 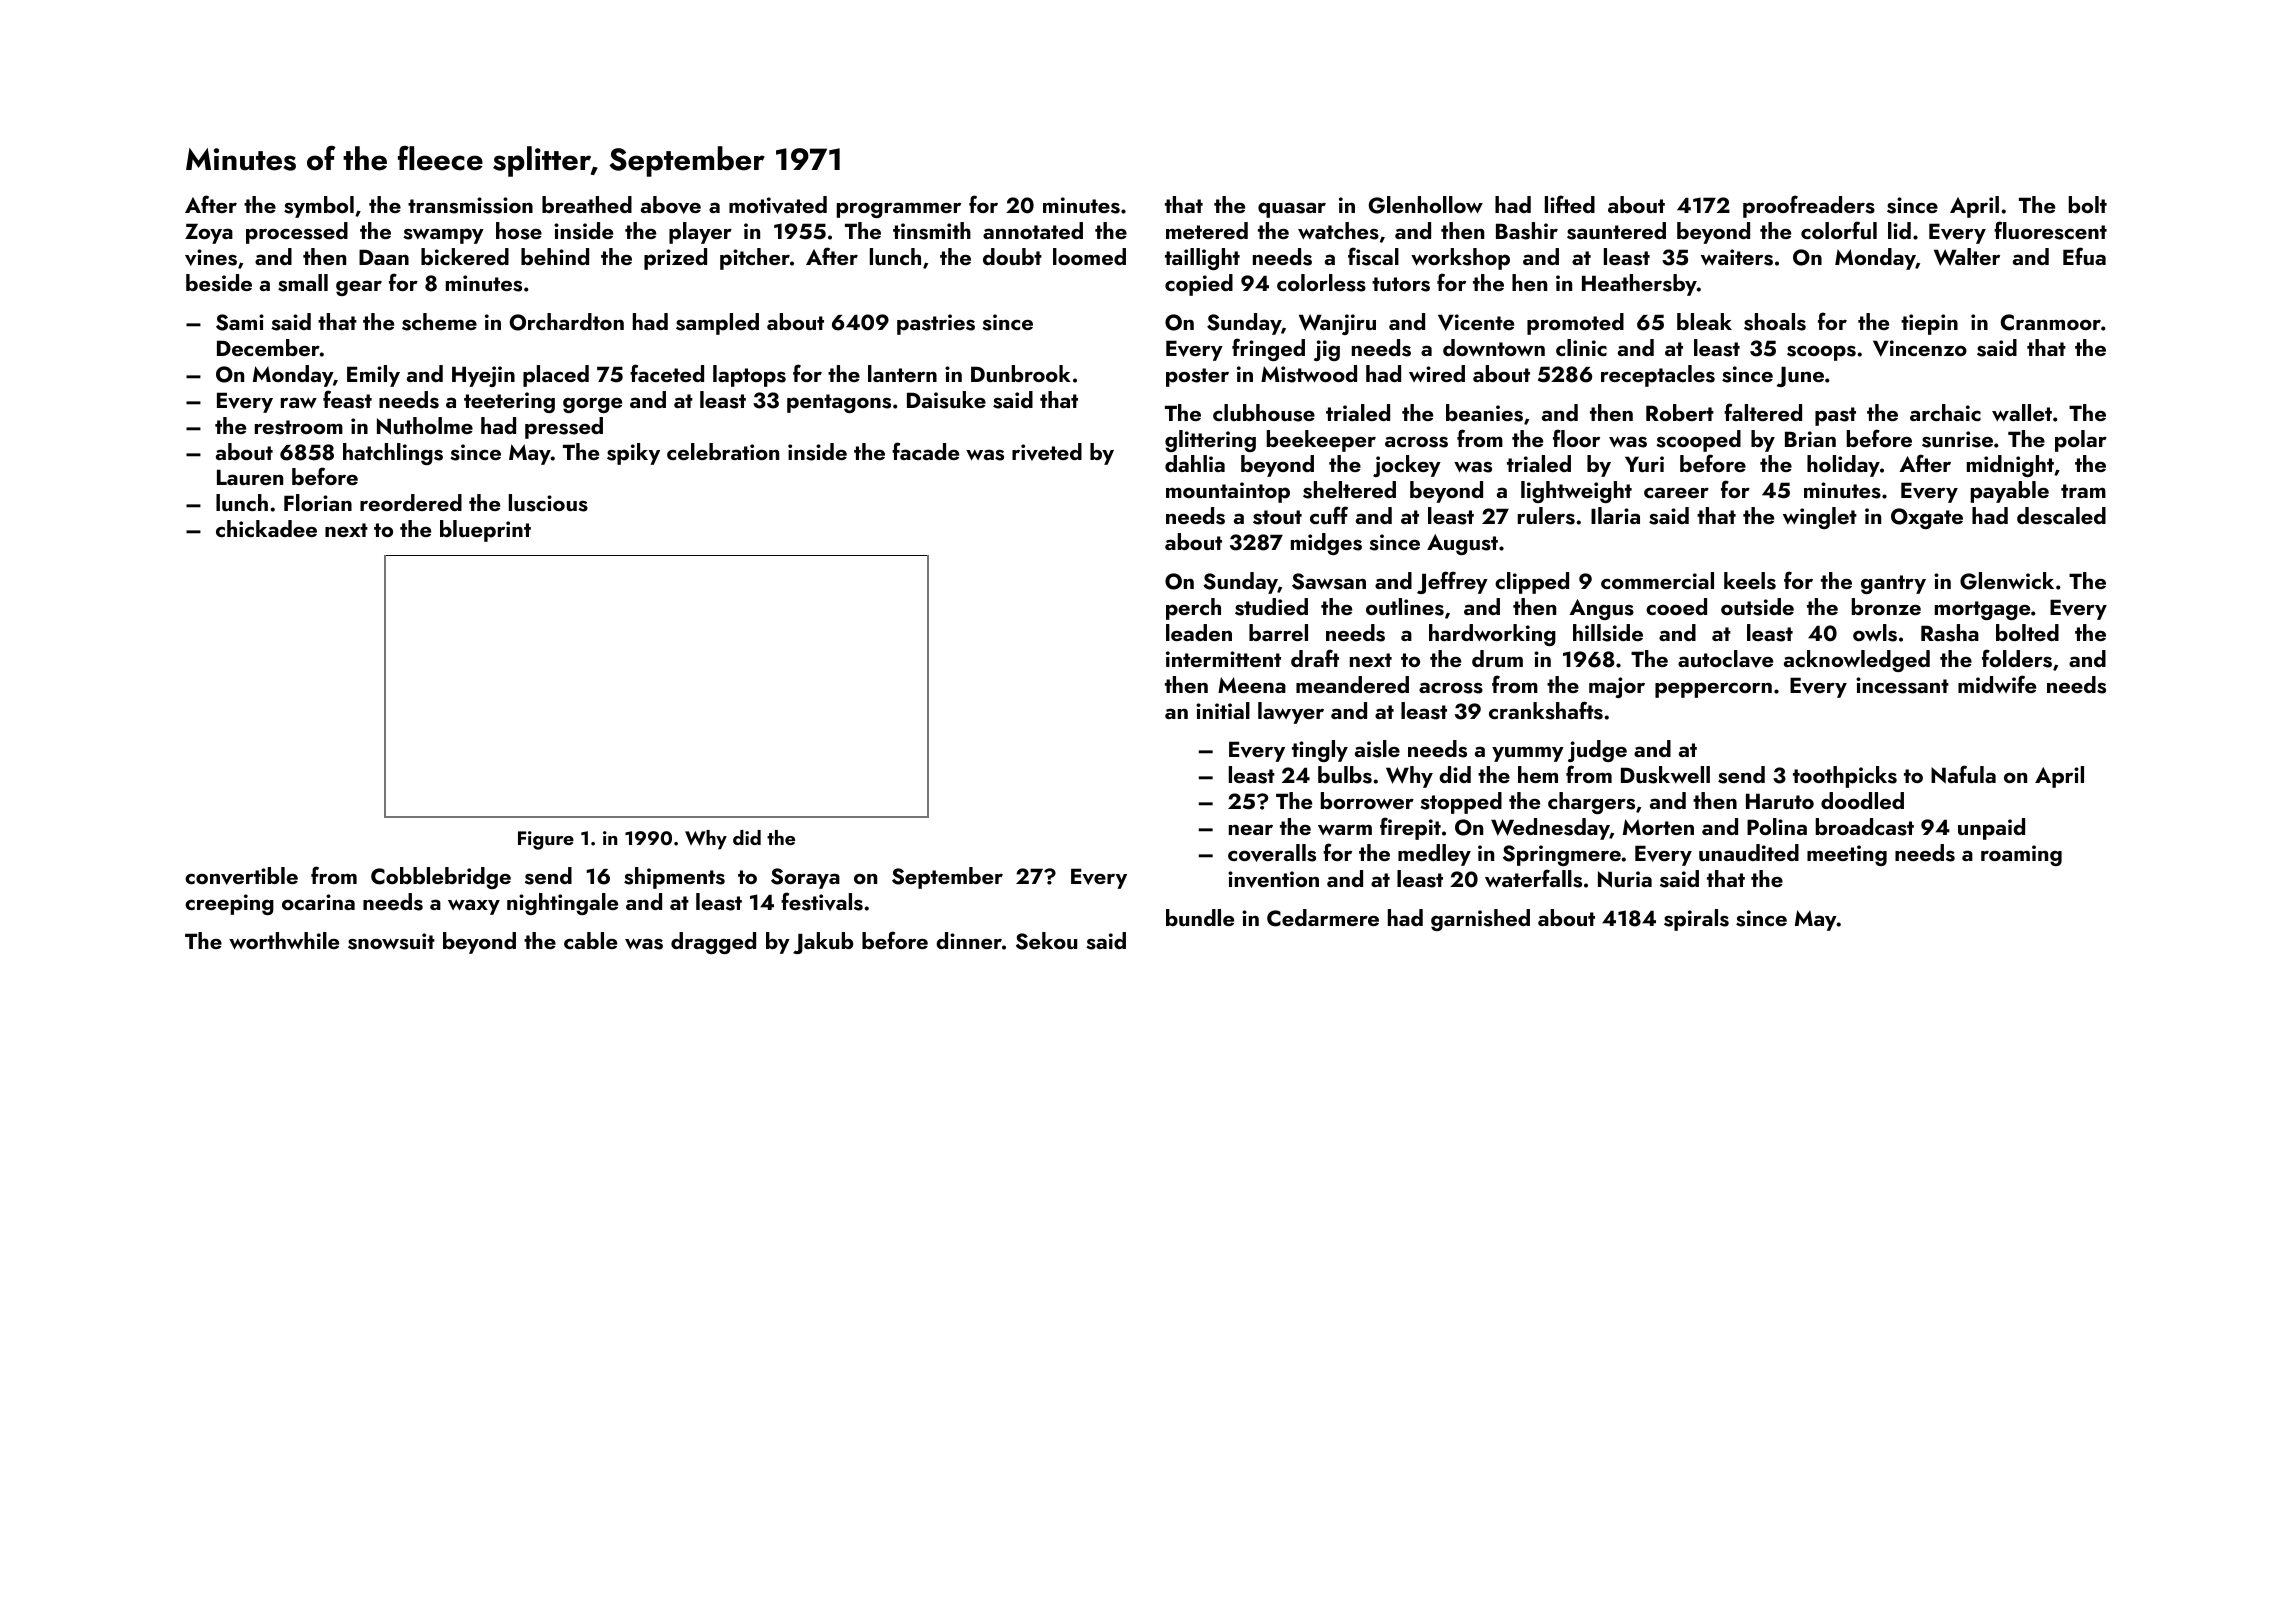 What do you see at coordinates (946, 400) in the page?
I see `Daisuke` at bounding box center [946, 400].
